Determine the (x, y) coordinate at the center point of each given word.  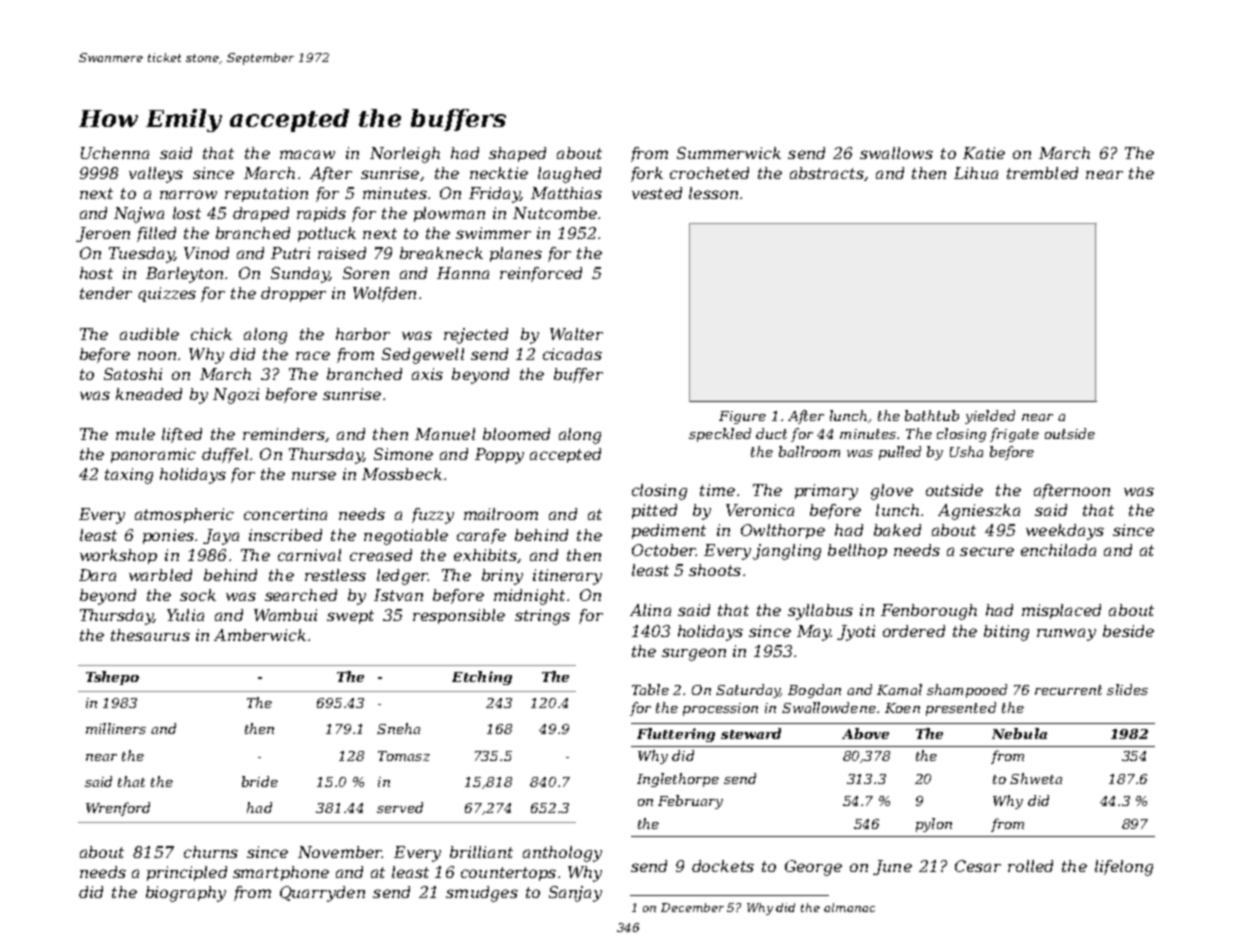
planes (516, 254)
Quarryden (322, 894)
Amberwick (260, 635)
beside (1128, 631)
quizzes (167, 294)
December (692, 907)
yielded (990, 417)
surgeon (694, 654)
